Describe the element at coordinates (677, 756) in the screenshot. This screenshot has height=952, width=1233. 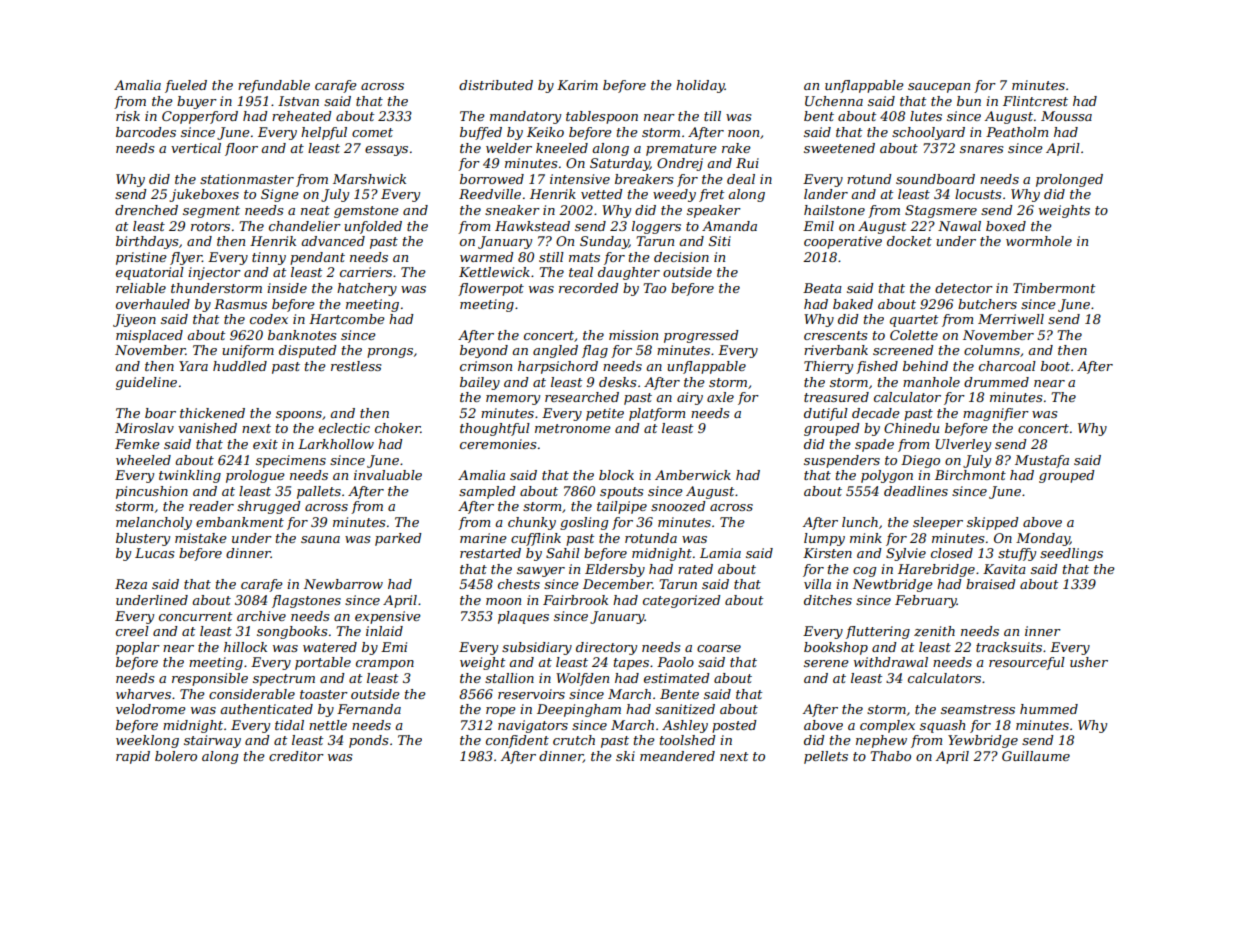
I see `meandered` at that location.
